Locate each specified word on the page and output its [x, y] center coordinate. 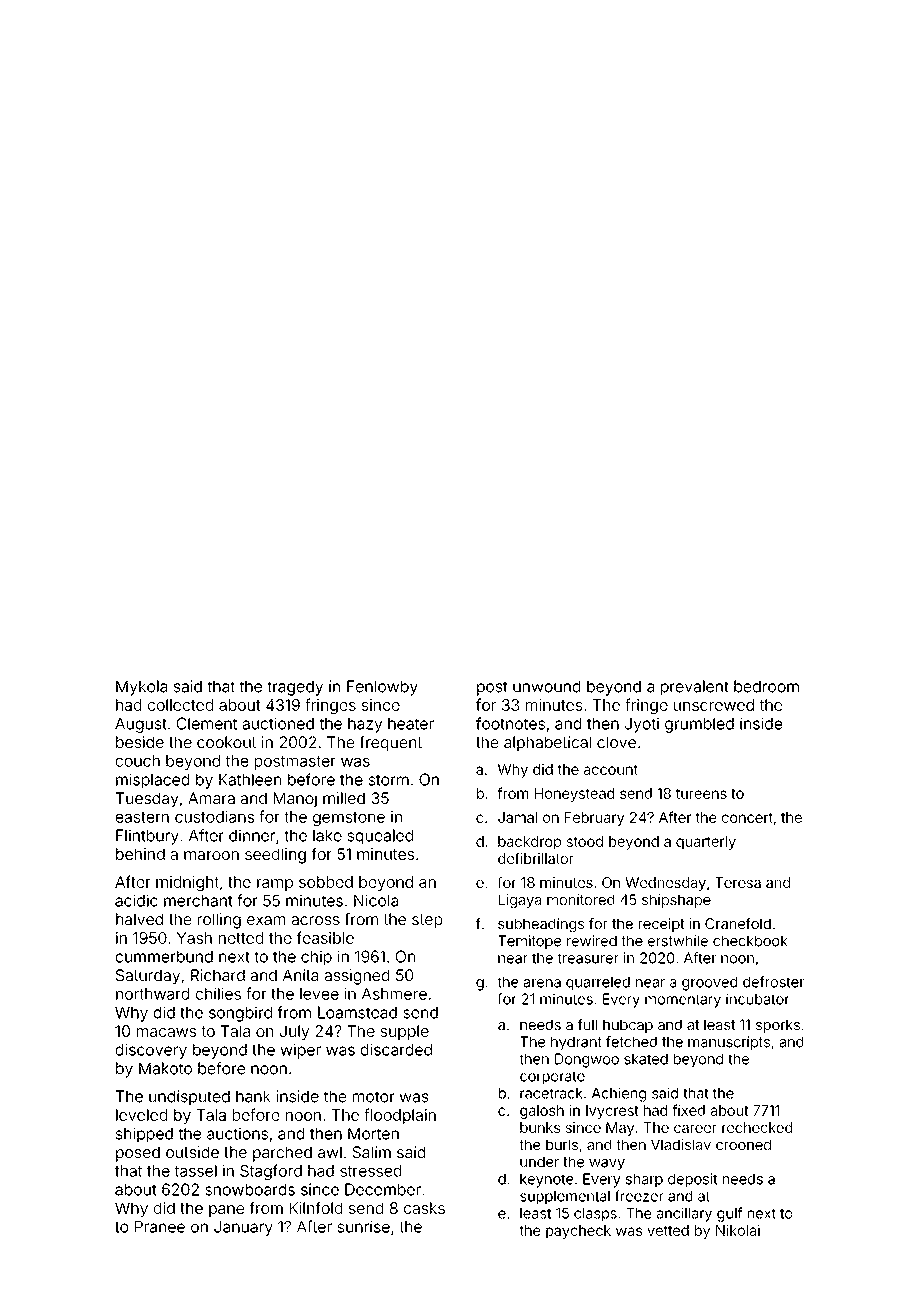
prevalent [695, 688]
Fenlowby [382, 688]
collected [180, 705]
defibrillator [535, 858]
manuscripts [729, 1043]
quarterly [706, 843]
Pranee [160, 1227]
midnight [187, 883]
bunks [540, 1127]
